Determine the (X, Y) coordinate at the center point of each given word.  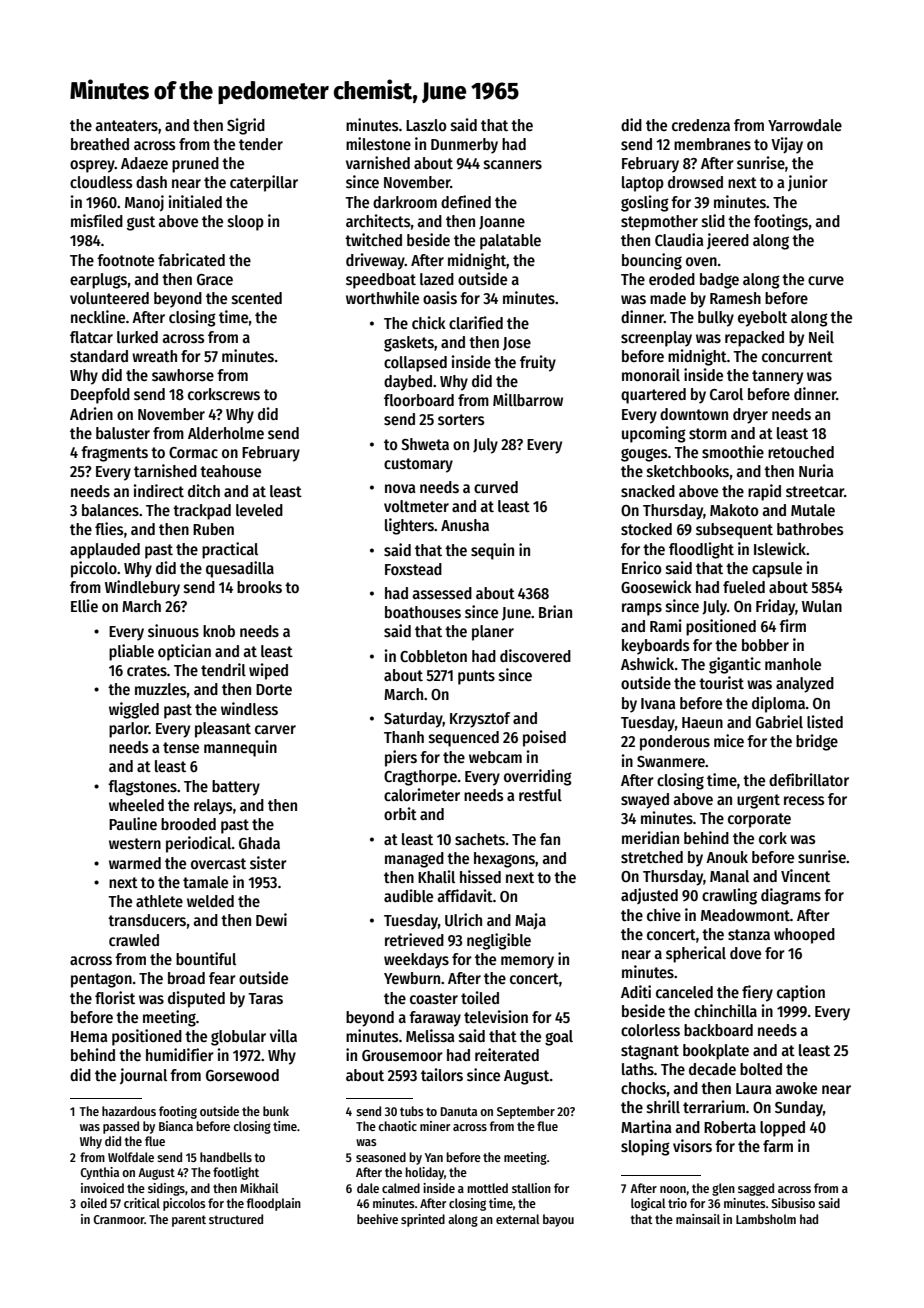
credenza (701, 125)
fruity (538, 363)
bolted (761, 1069)
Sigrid (246, 126)
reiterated (507, 1054)
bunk (276, 1111)
